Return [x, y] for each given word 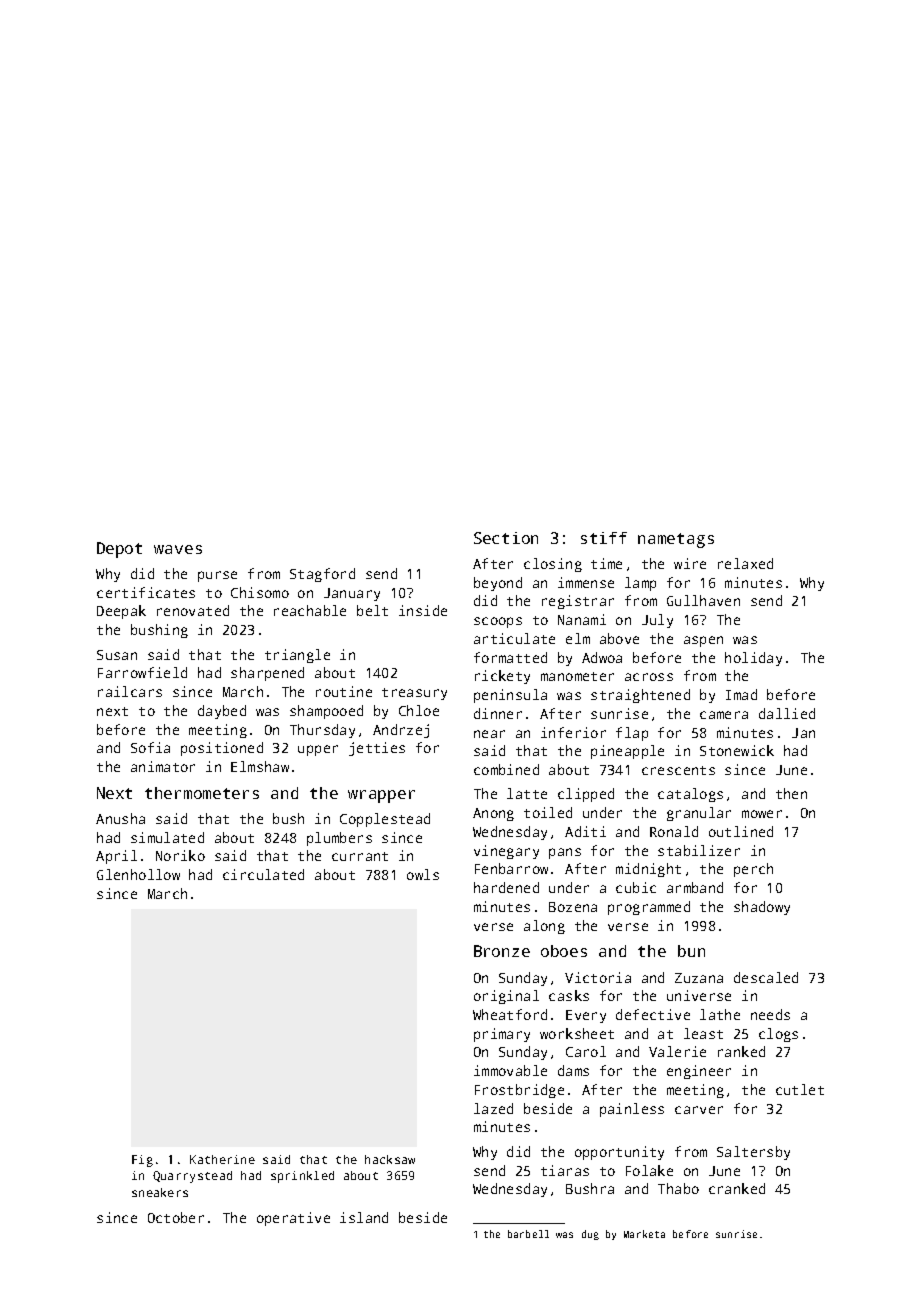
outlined [741, 831]
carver [699, 1110]
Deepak [121, 612]
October [176, 1217]
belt [372, 610]
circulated [263, 874]
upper [318, 750]
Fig [142, 1161]
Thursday [322, 731]
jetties [377, 749]
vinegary [506, 852]
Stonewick [737, 750]
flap [632, 734]
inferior [573, 732]
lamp [640, 584]
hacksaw [390, 1159]
